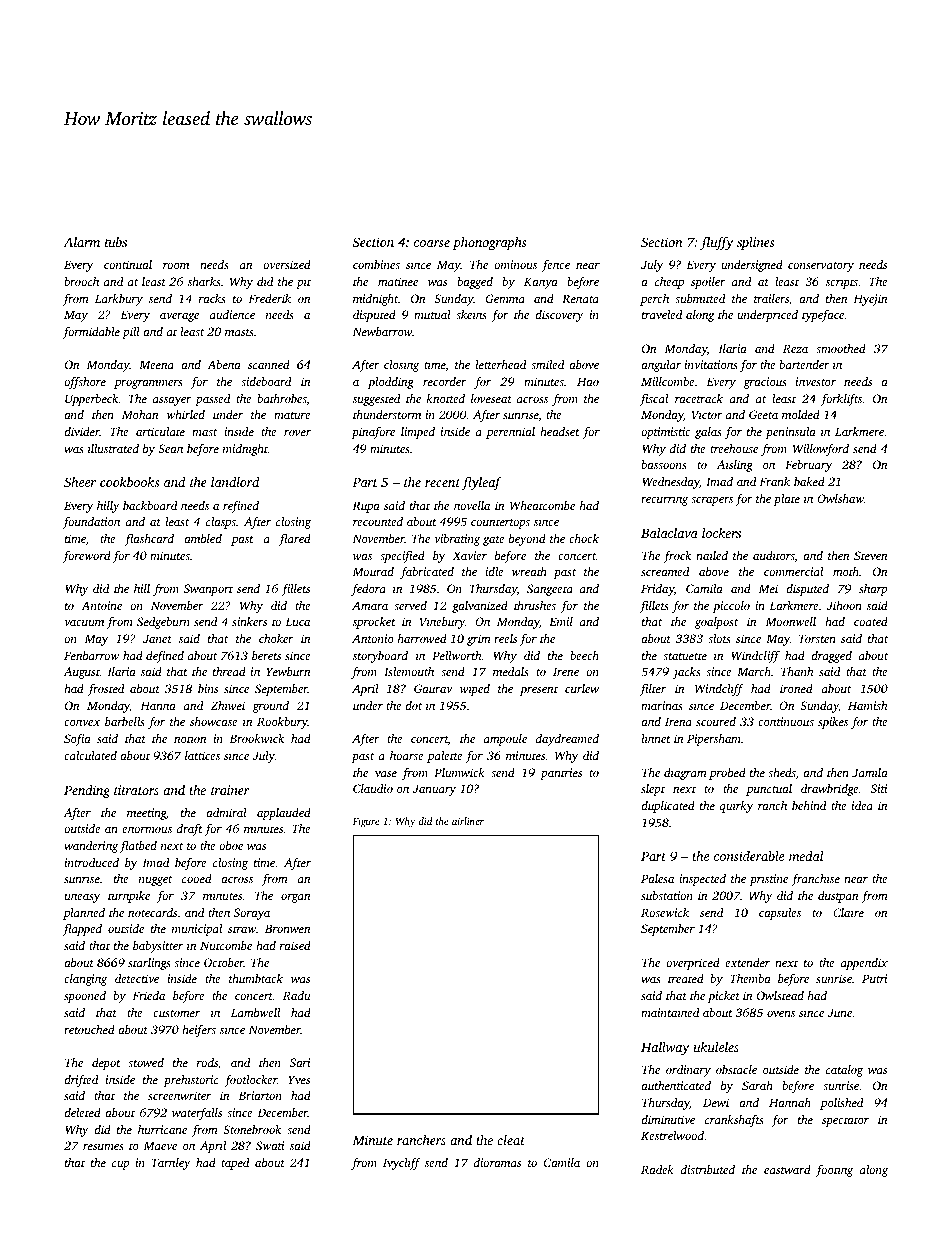 This screenshot has height=1233, width=952. What do you see at coordinates (848, 912) in the screenshot?
I see `Claire` at bounding box center [848, 912].
